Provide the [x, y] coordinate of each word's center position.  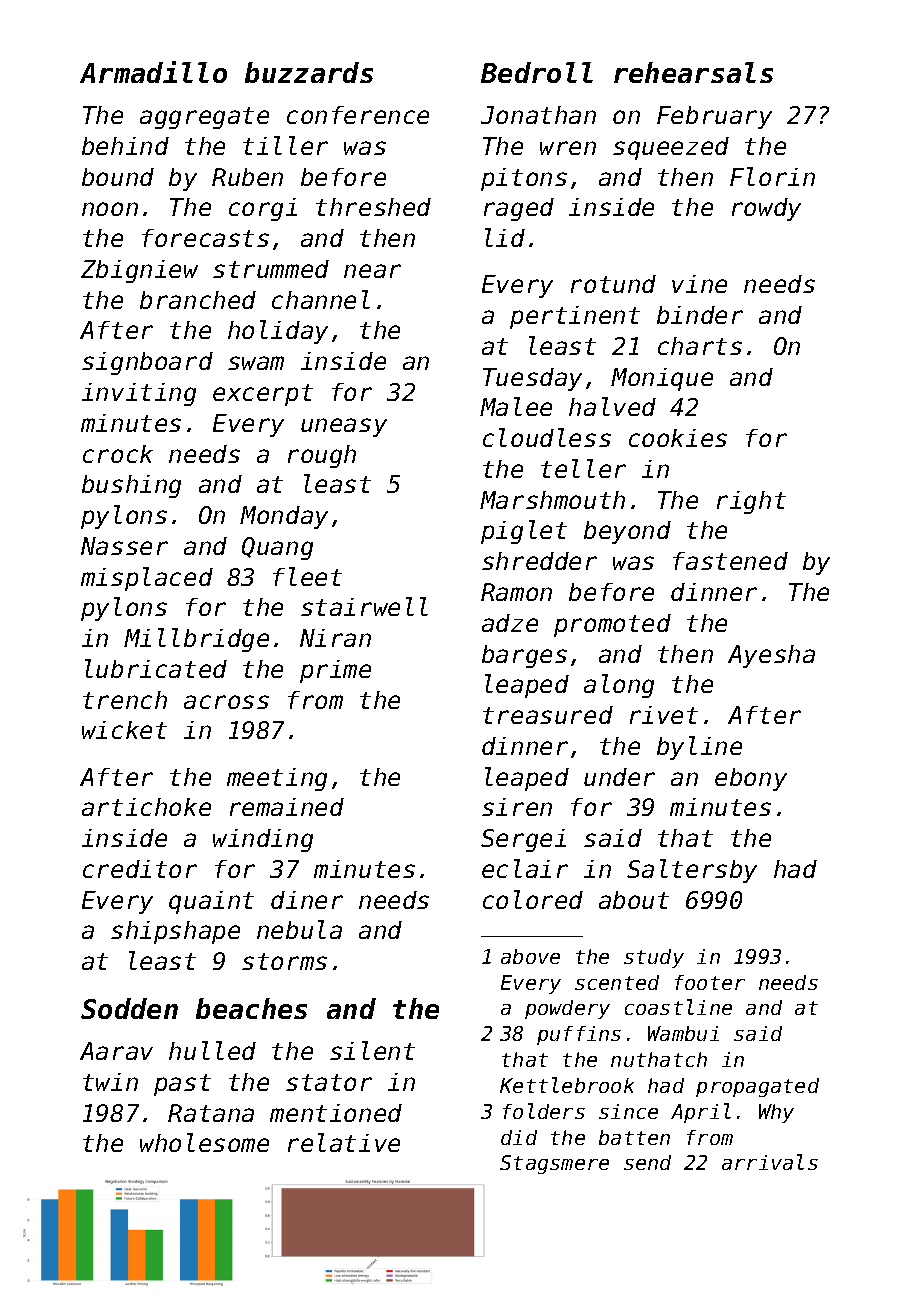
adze [510, 623]
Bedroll [537, 72]
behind [125, 146]
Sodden [129, 1008]
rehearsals [693, 72]
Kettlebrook [567, 1085]
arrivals [770, 1162]
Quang [277, 548]
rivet [664, 715]
